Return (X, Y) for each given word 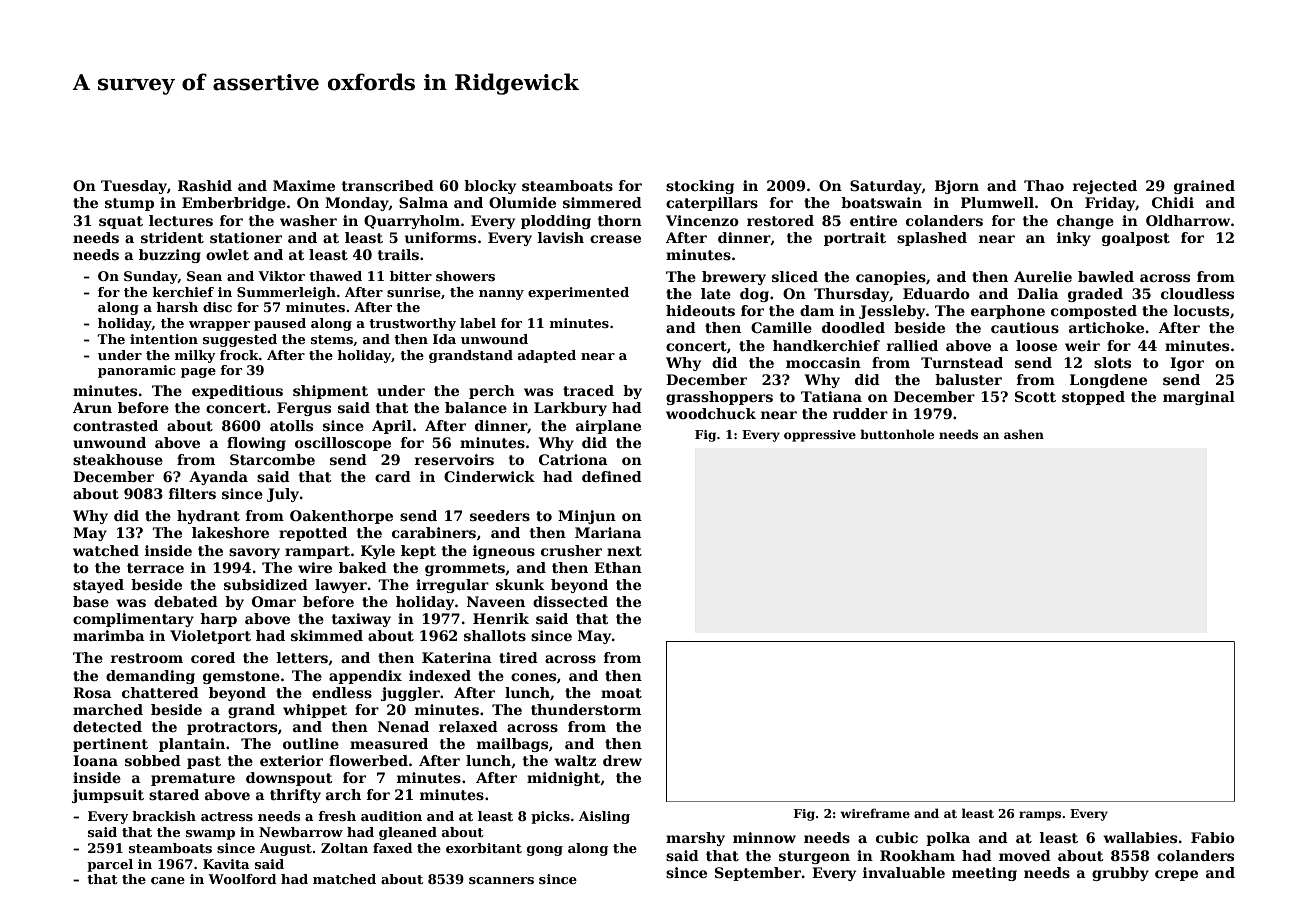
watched (106, 550)
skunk (520, 584)
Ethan (618, 567)
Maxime (304, 185)
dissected (570, 601)
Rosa (92, 692)
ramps (1040, 816)
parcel (110, 865)
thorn (620, 220)
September (758, 874)
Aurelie (1043, 276)
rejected (1105, 187)
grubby (1120, 874)
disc (217, 307)
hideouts (700, 310)
